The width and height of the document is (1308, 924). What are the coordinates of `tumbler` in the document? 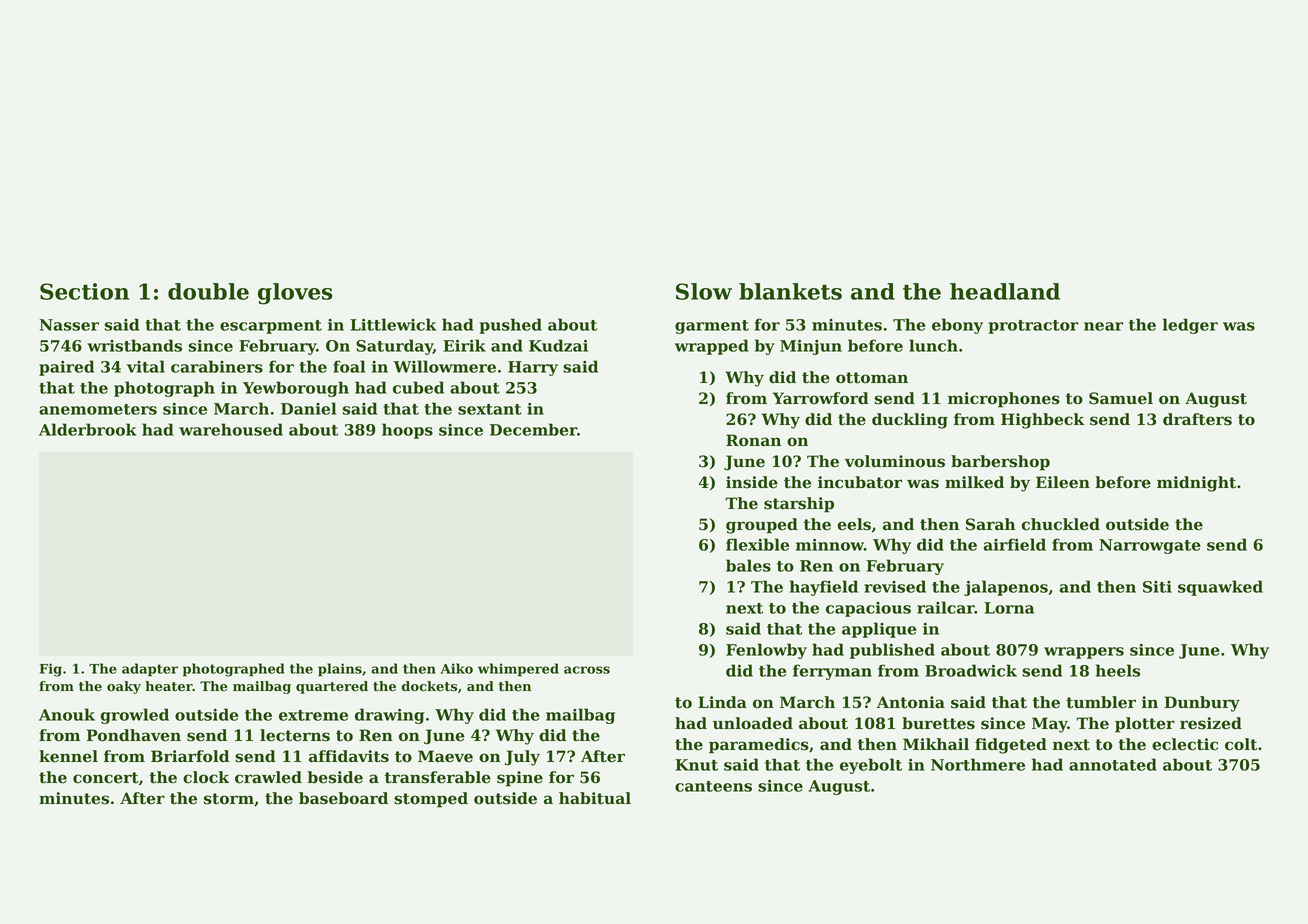 It's located at (1101, 702).
